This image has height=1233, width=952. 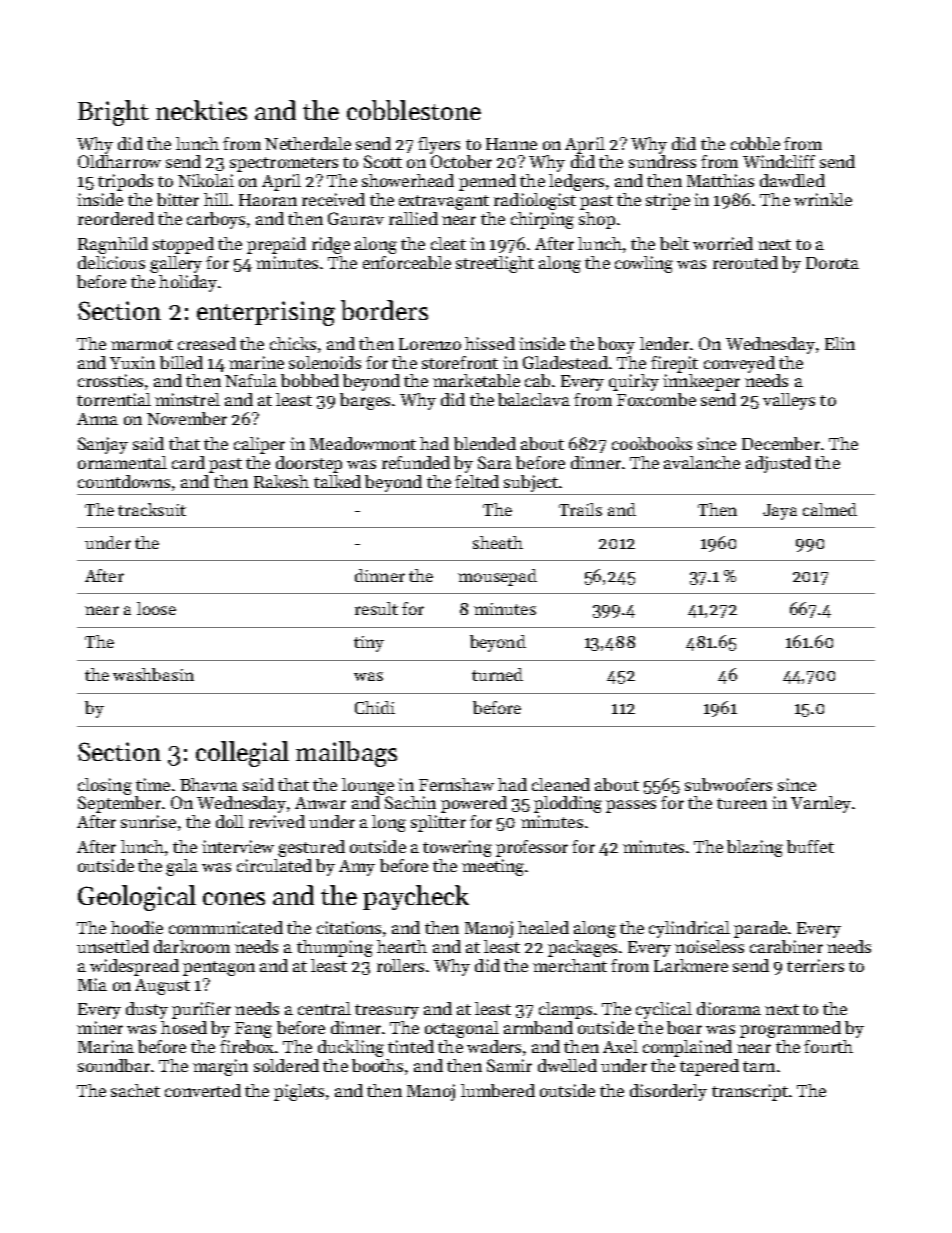 I want to click on Dorota, so click(x=832, y=263).
